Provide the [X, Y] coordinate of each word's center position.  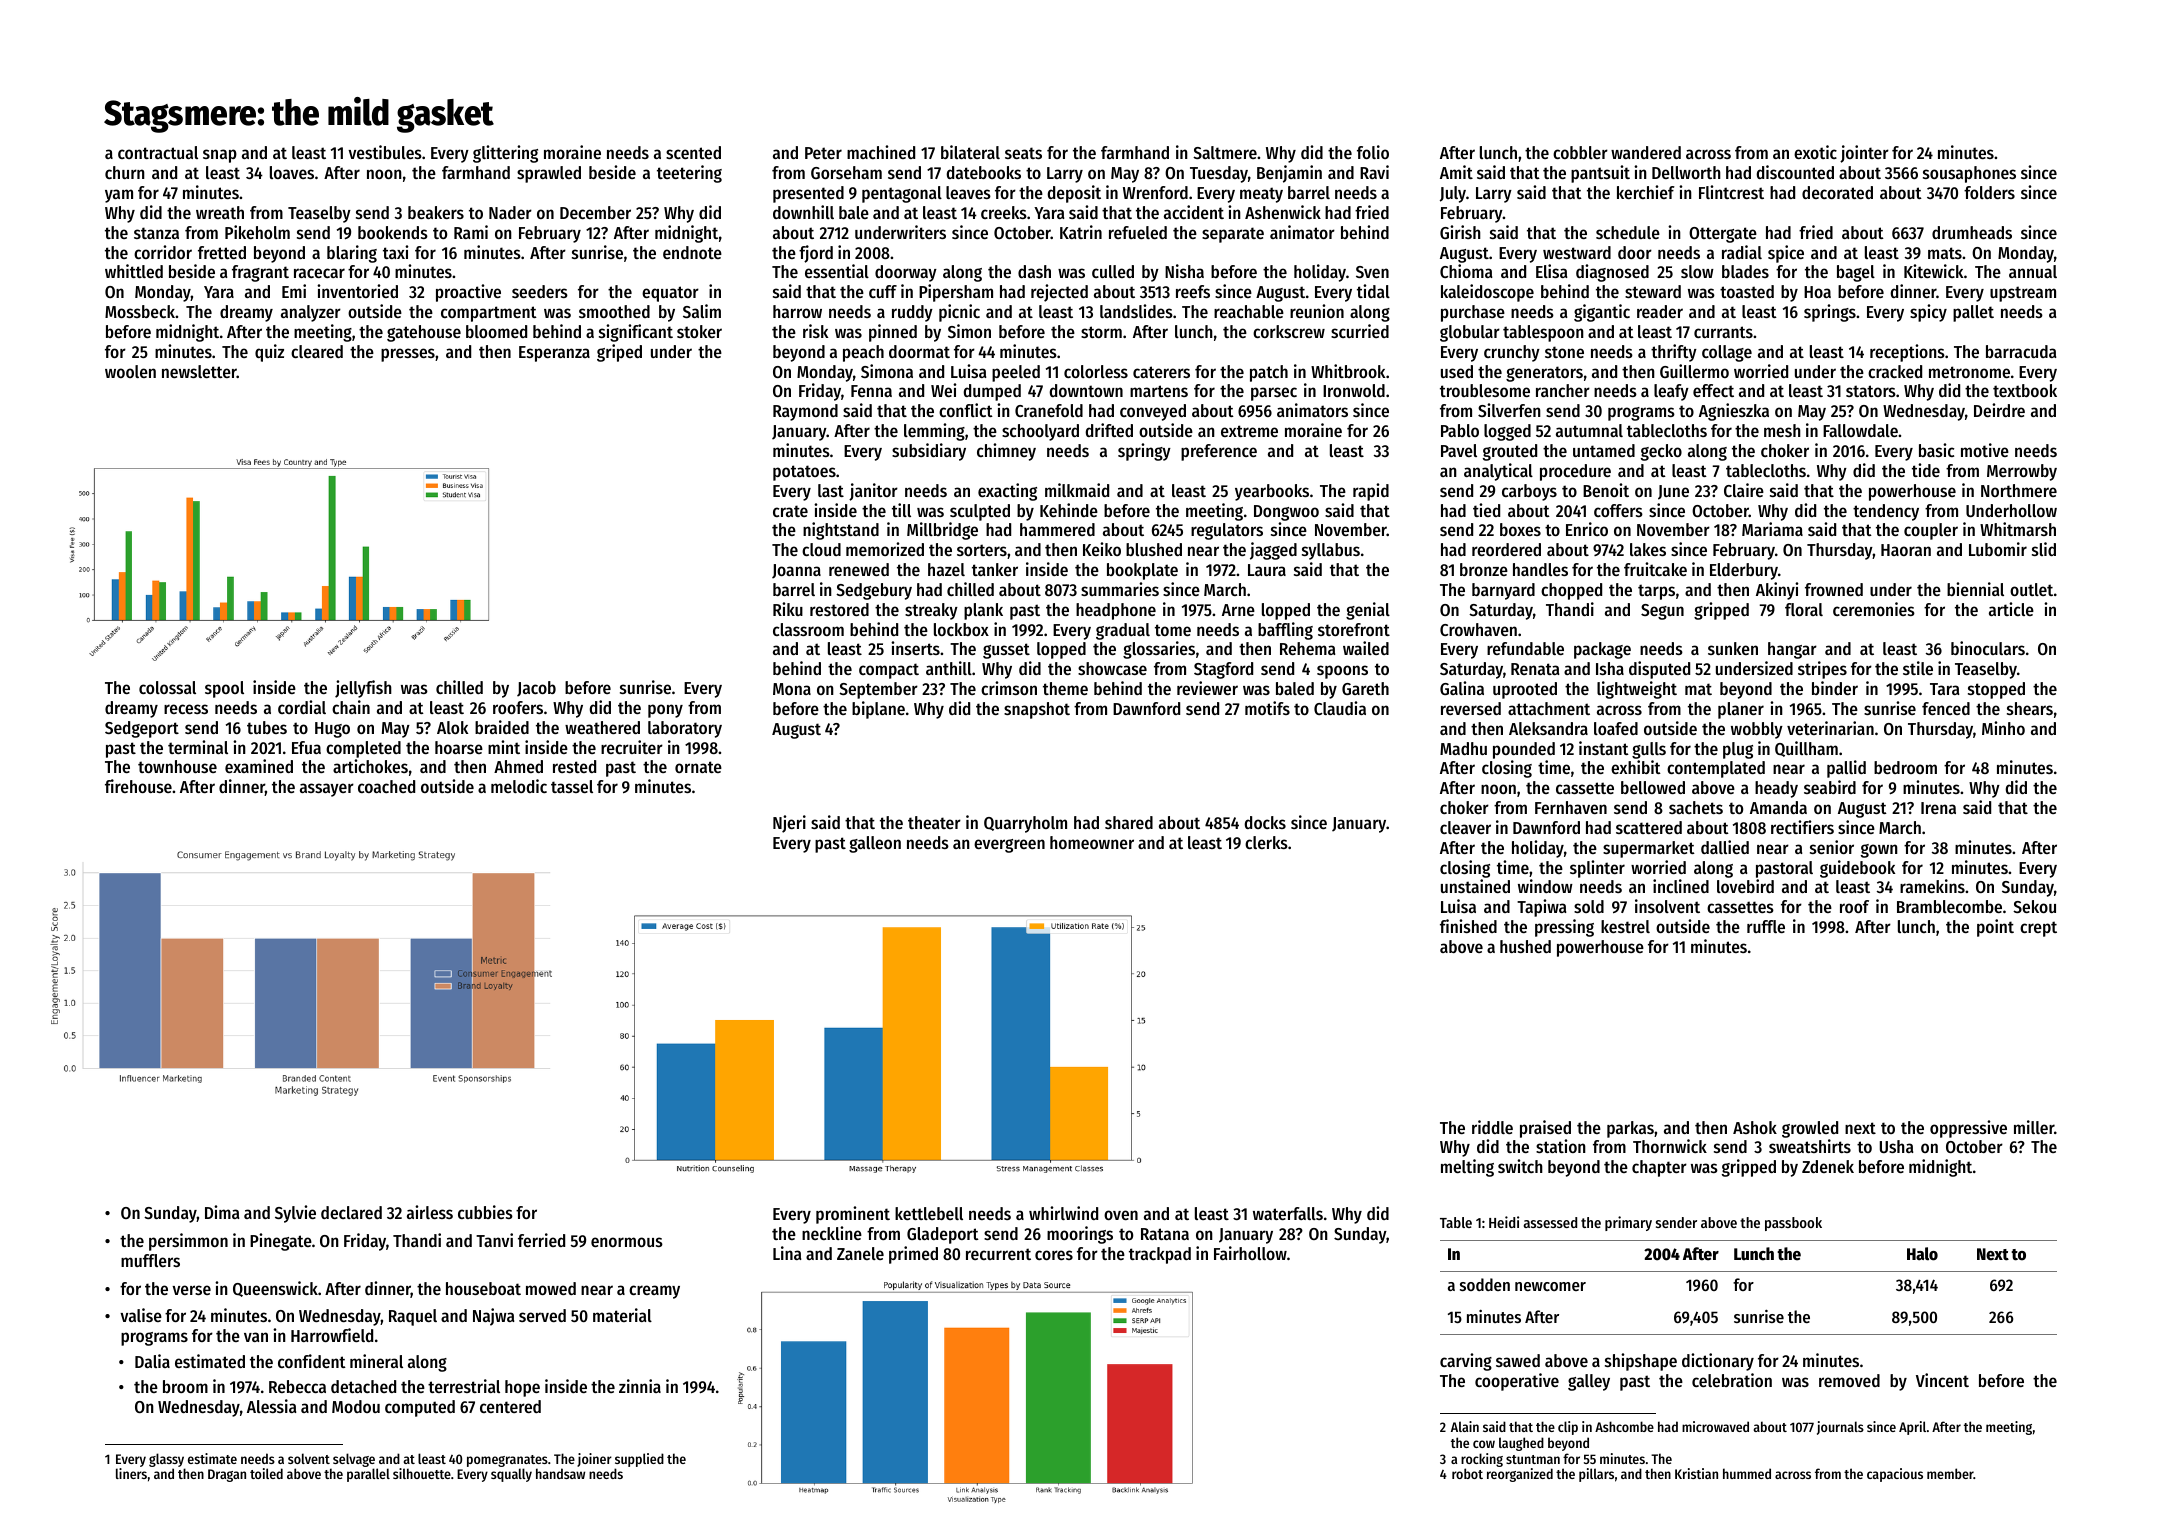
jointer [1864, 154]
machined [881, 152]
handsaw [560, 1473]
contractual [158, 152]
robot [1467, 1473]
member [1950, 1473]
